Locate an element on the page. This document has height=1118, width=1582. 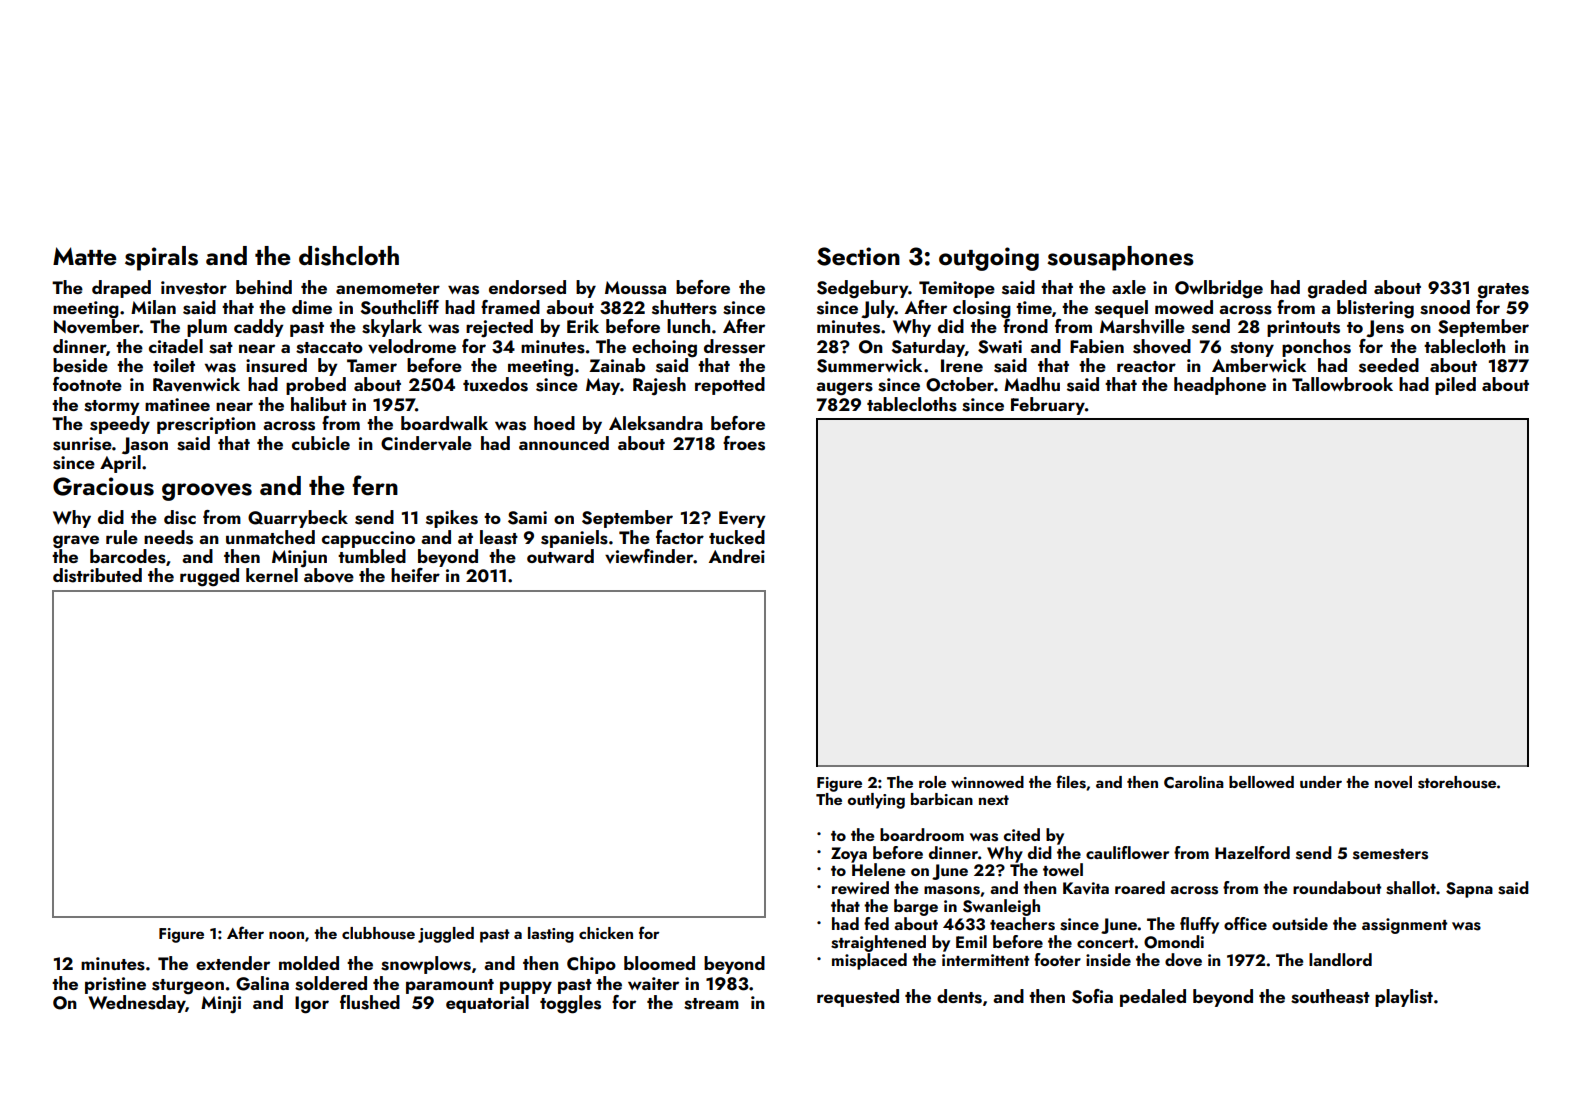
Every is located at coordinates (742, 519).
